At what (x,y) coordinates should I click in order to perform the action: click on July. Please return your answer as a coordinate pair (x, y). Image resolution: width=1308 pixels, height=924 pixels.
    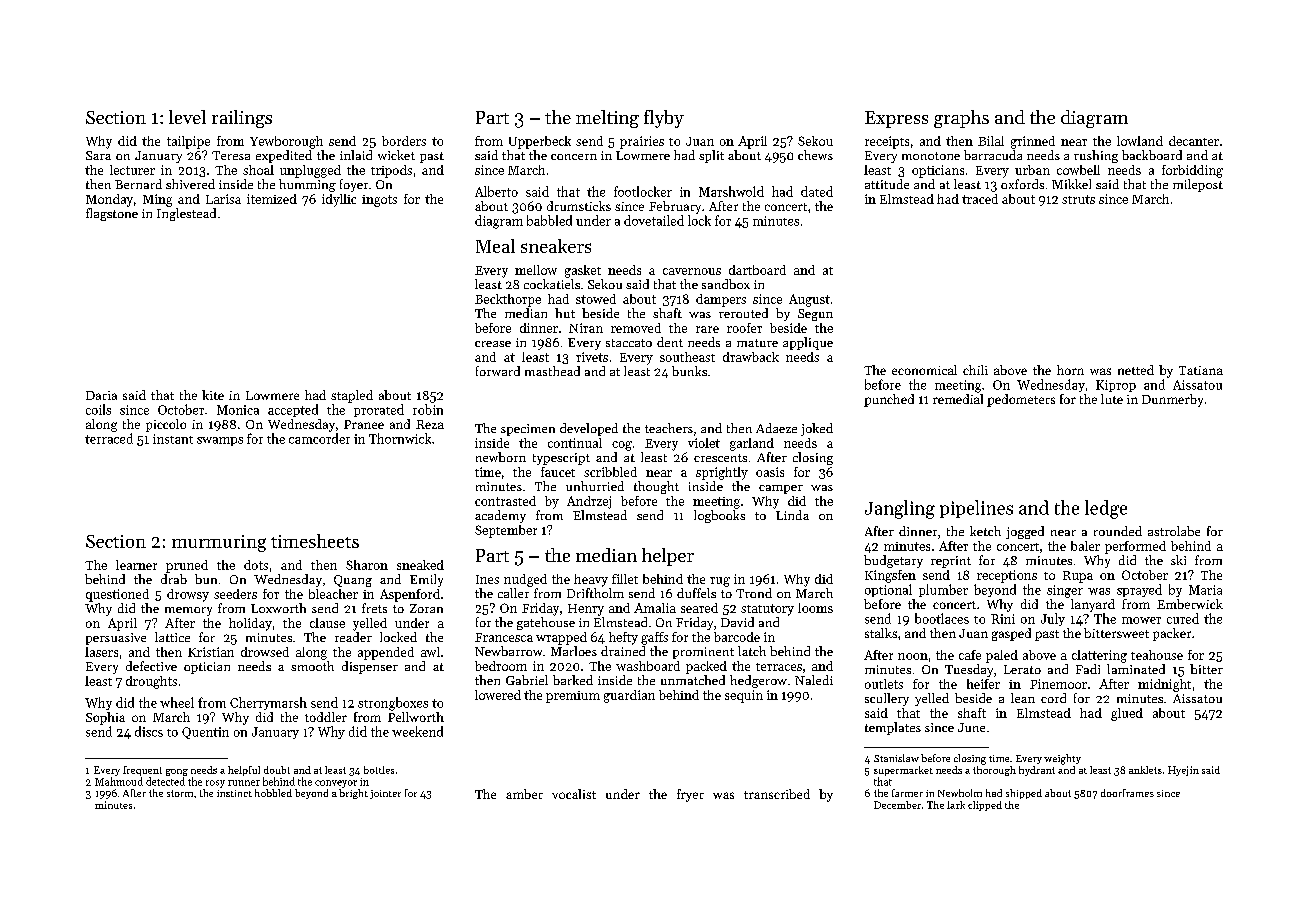
    Looking at the image, I should click on (1053, 619).
